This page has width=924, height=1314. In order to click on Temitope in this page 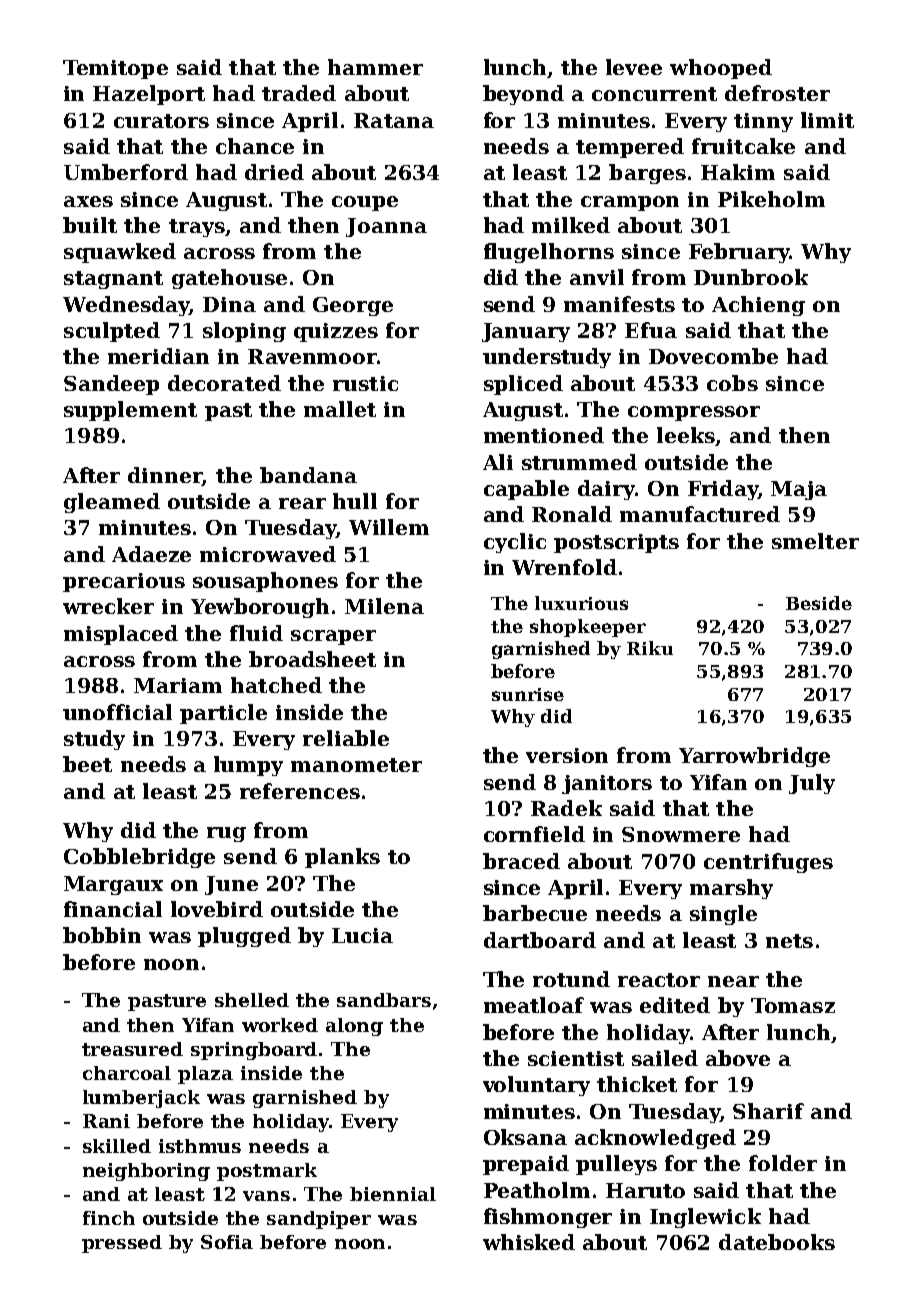, I will do `click(115, 69)`.
